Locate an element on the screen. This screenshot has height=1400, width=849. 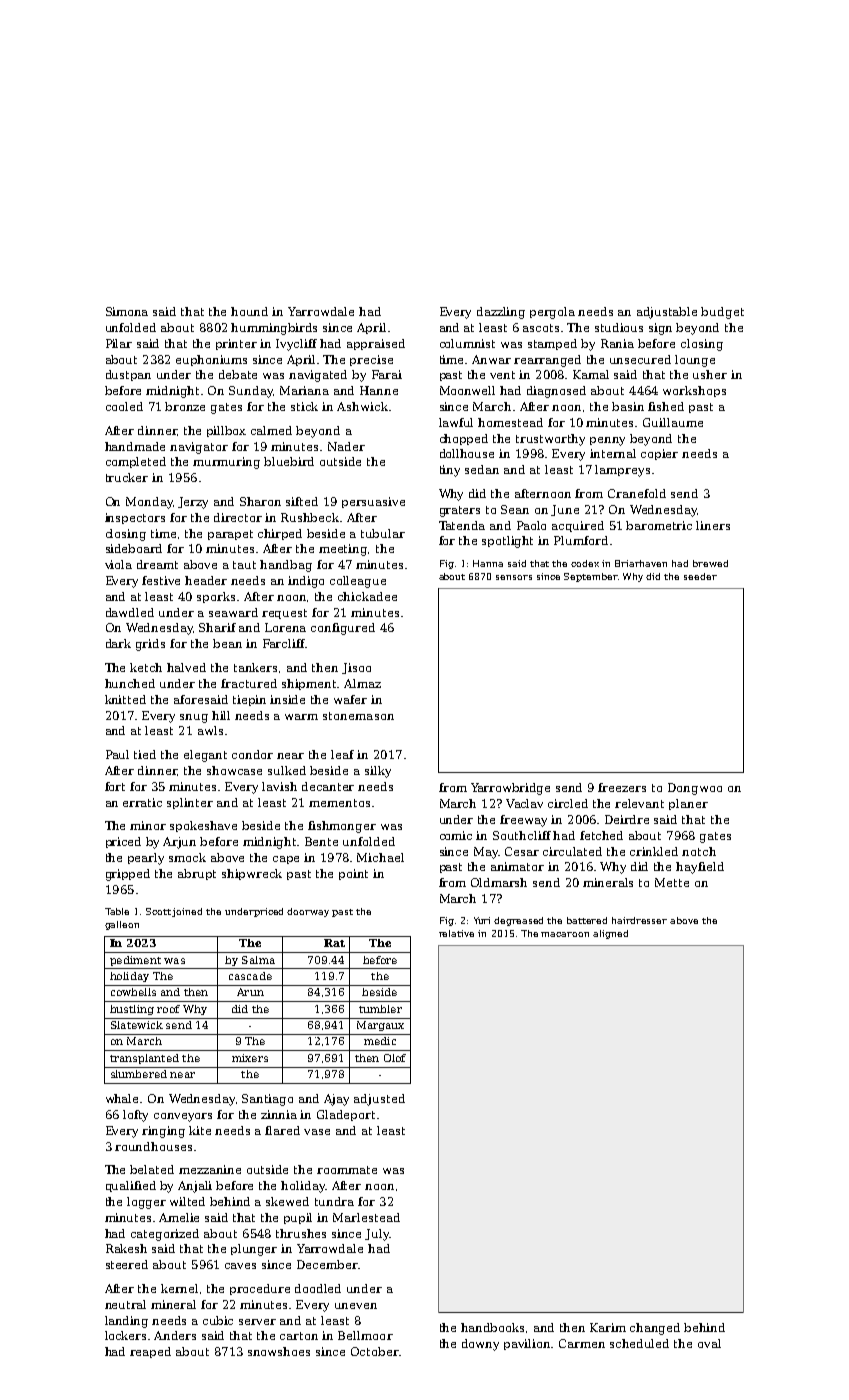
cooled is located at coordinates (124, 406).
